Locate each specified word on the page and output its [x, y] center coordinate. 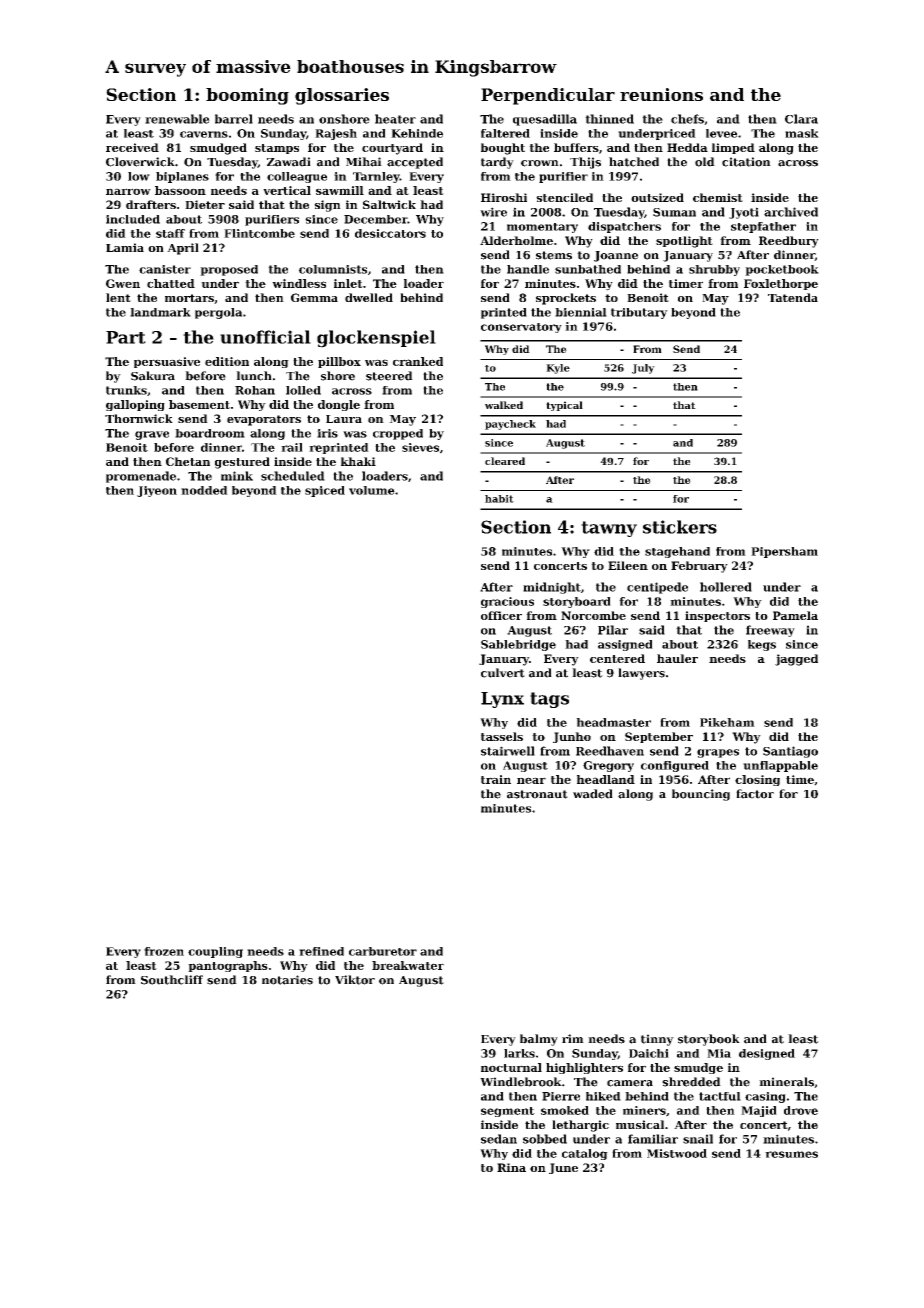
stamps [277, 149]
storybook [709, 1040]
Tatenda [793, 297]
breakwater [408, 965]
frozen [164, 951]
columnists [333, 269]
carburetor [383, 951]
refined [321, 951]
